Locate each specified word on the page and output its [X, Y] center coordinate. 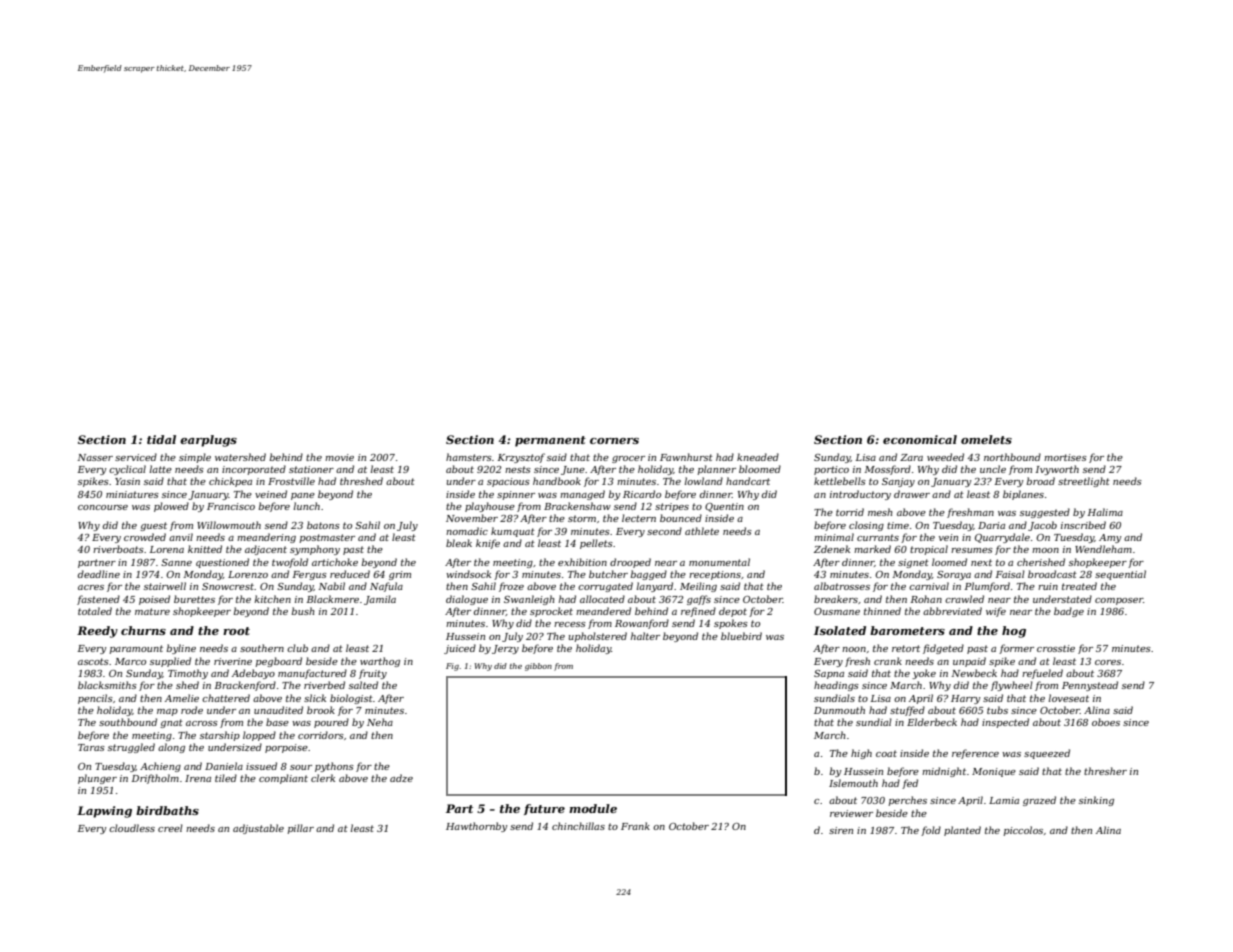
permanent [550, 441]
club [297, 648]
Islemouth [853, 783]
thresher [1105, 771]
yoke [924, 674]
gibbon [538, 667]
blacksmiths [107, 685]
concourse [103, 507]
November [472, 518]
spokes [731, 624]
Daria [991, 525]
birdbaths [167, 810]
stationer [311, 469]
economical [920, 439]
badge [1069, 612]
